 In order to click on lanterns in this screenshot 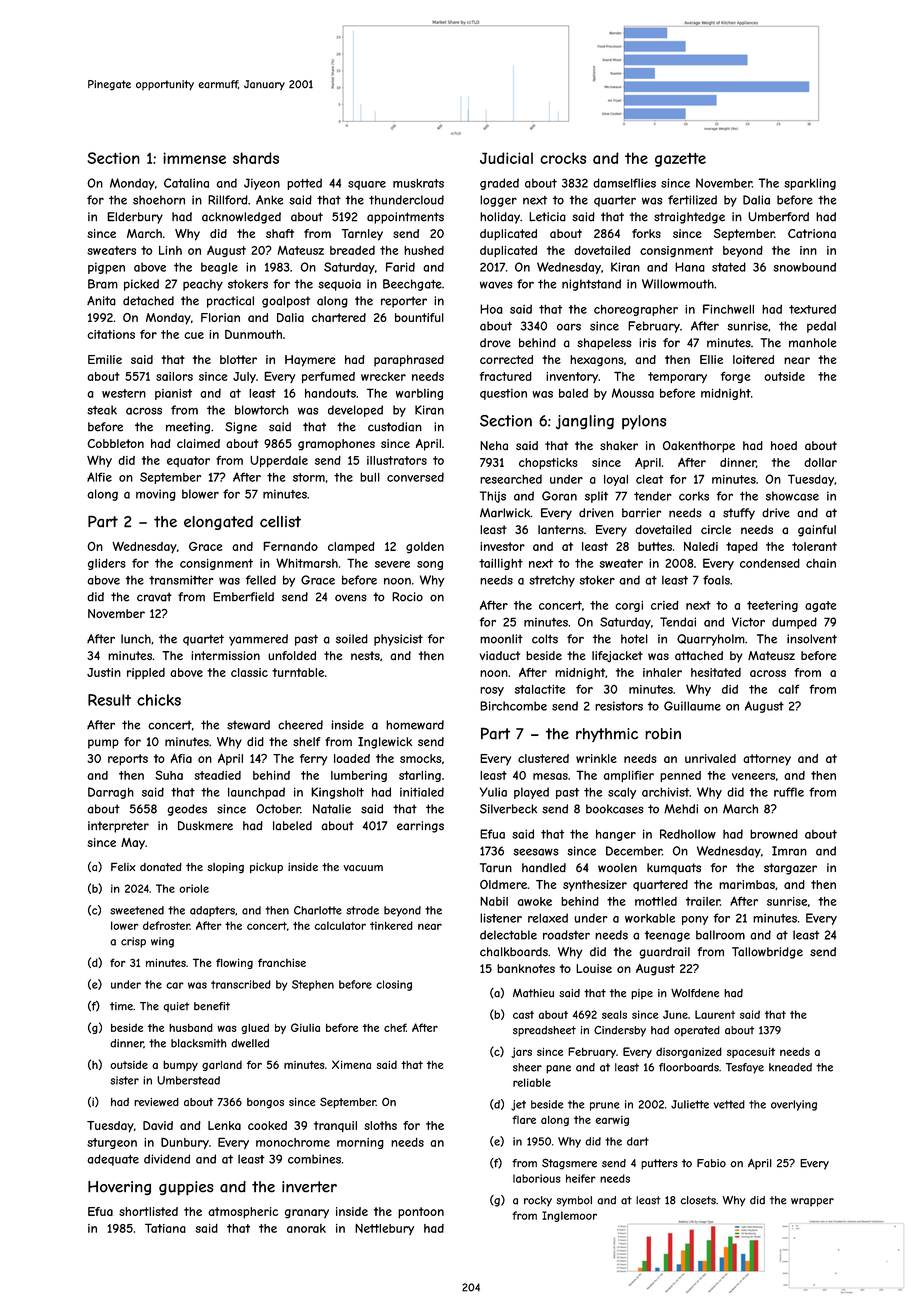, I will do `click(561, 529)`.
